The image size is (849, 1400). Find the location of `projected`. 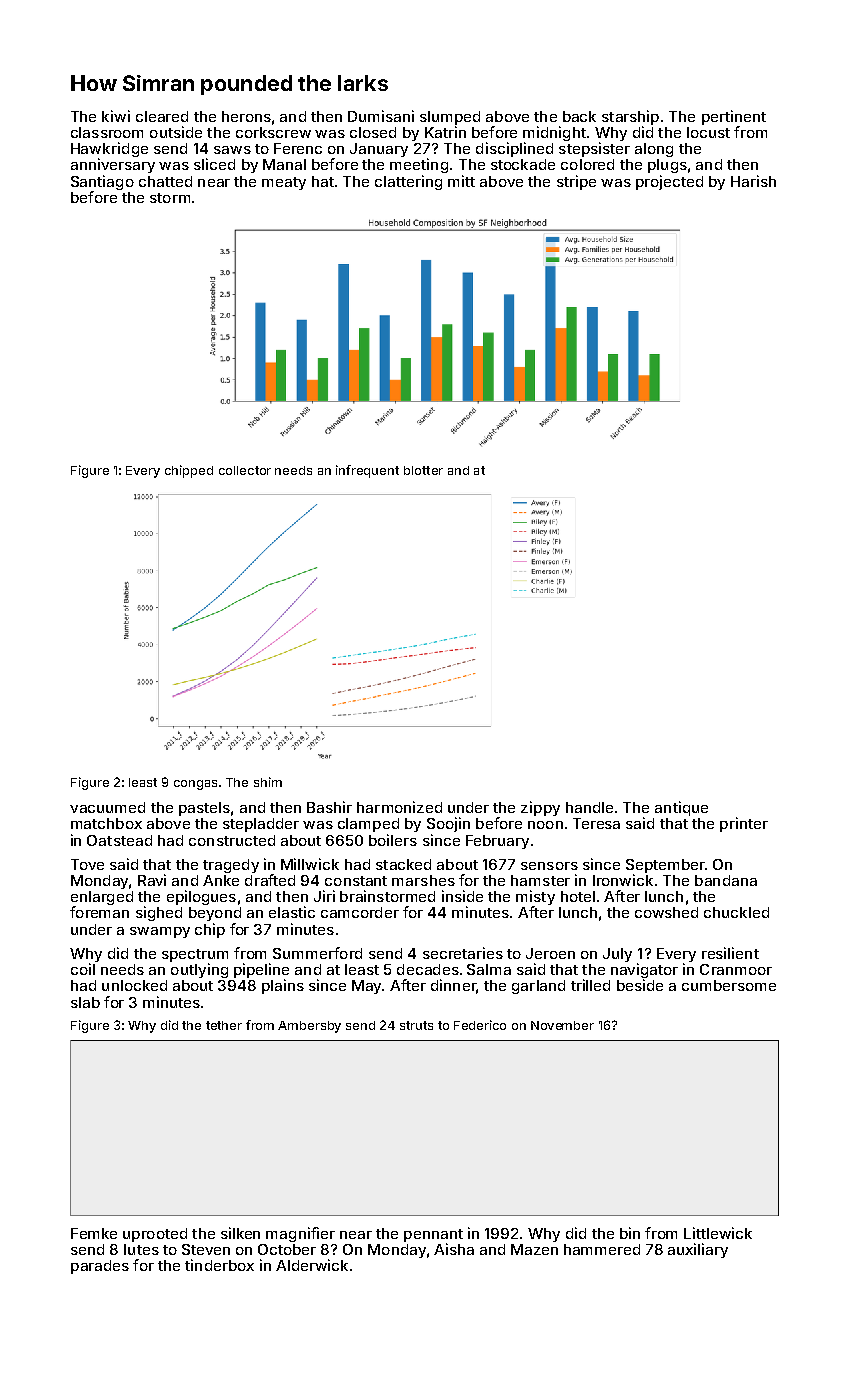

projected is located at coordinates (669, 182).
